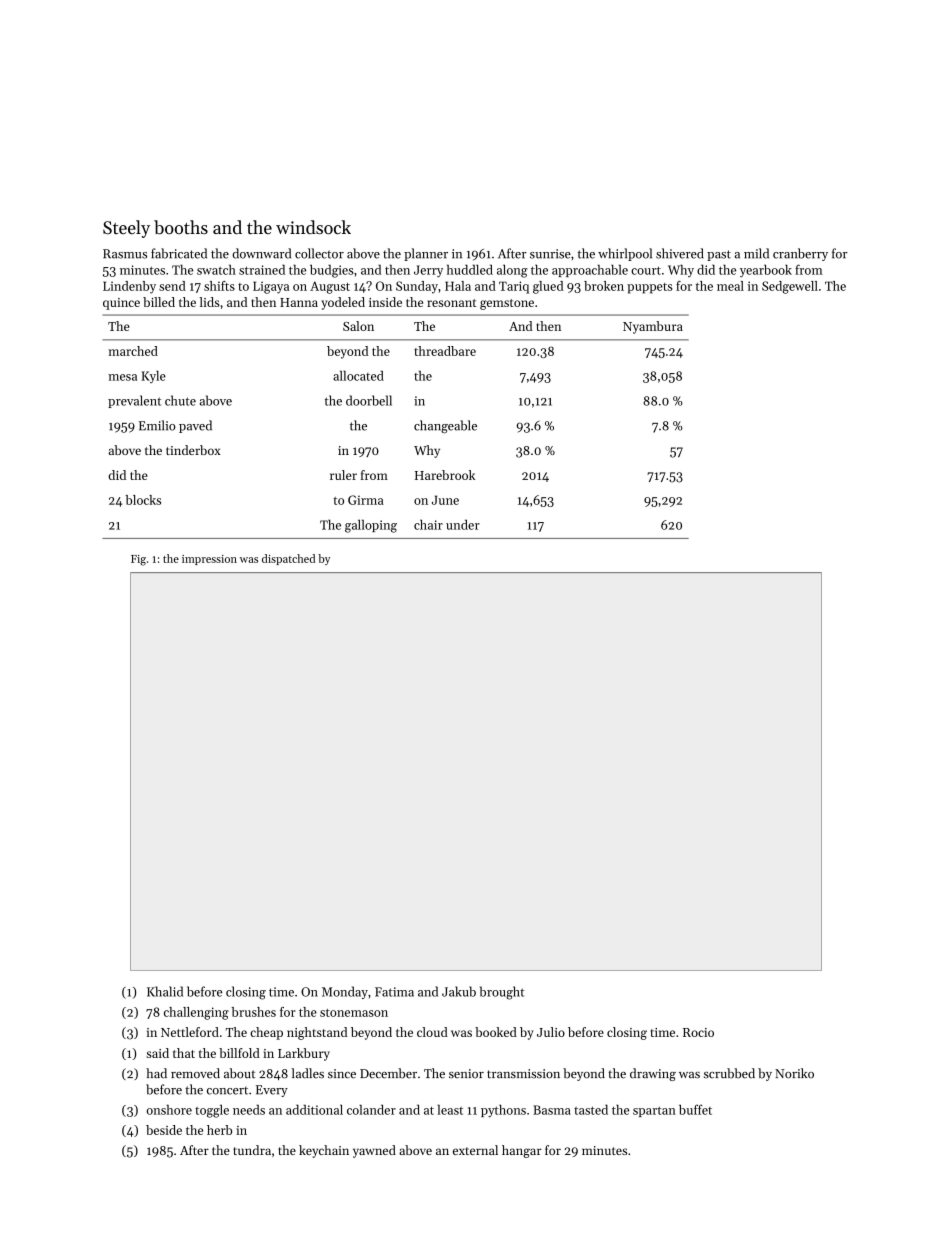 The height and width of the image is (1233, 952). Describe the element at coordinates (164, 1130) in the image. I see `beside` at that location.
